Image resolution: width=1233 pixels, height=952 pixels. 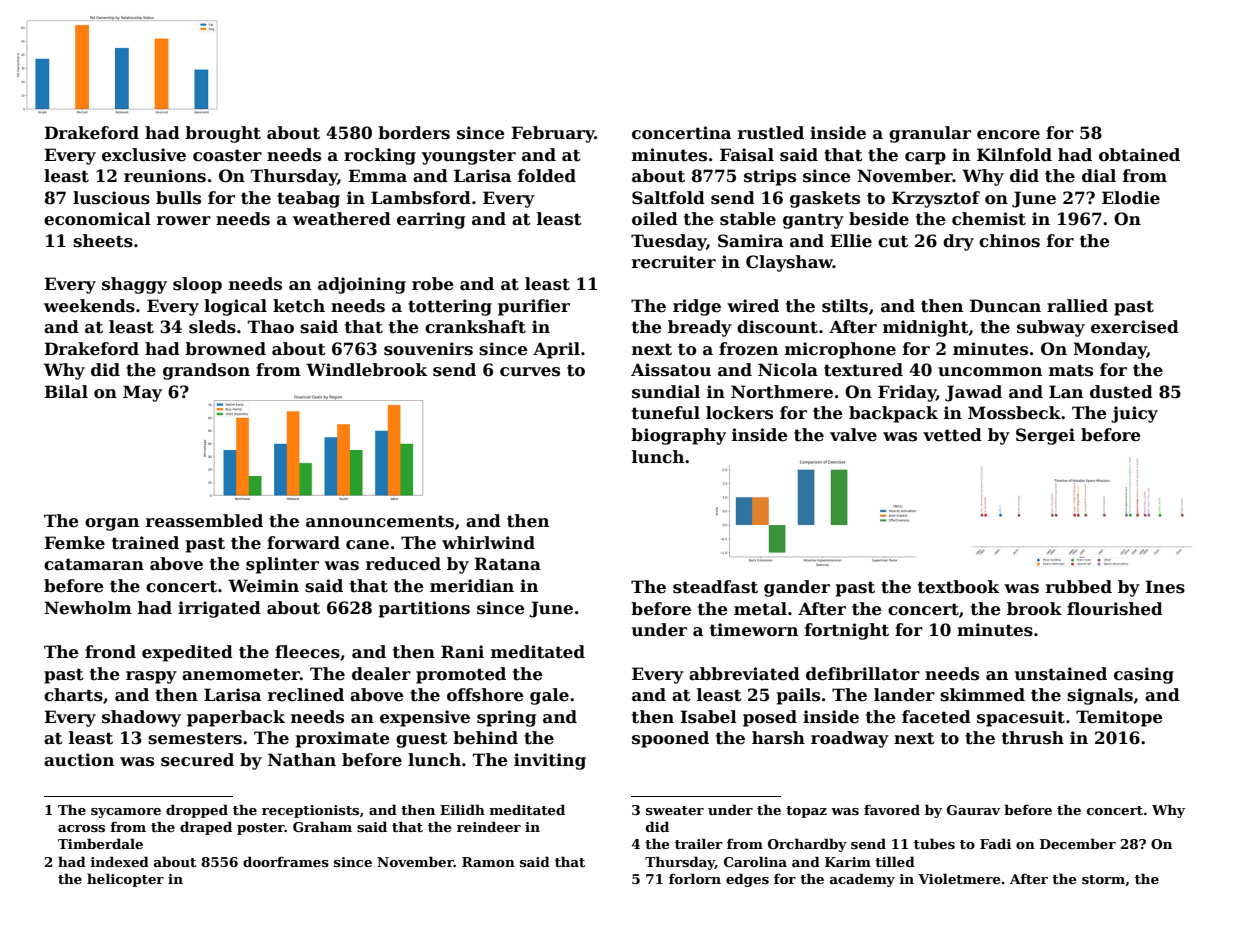 I want to click on grandson, so click(x=206, y=371).
